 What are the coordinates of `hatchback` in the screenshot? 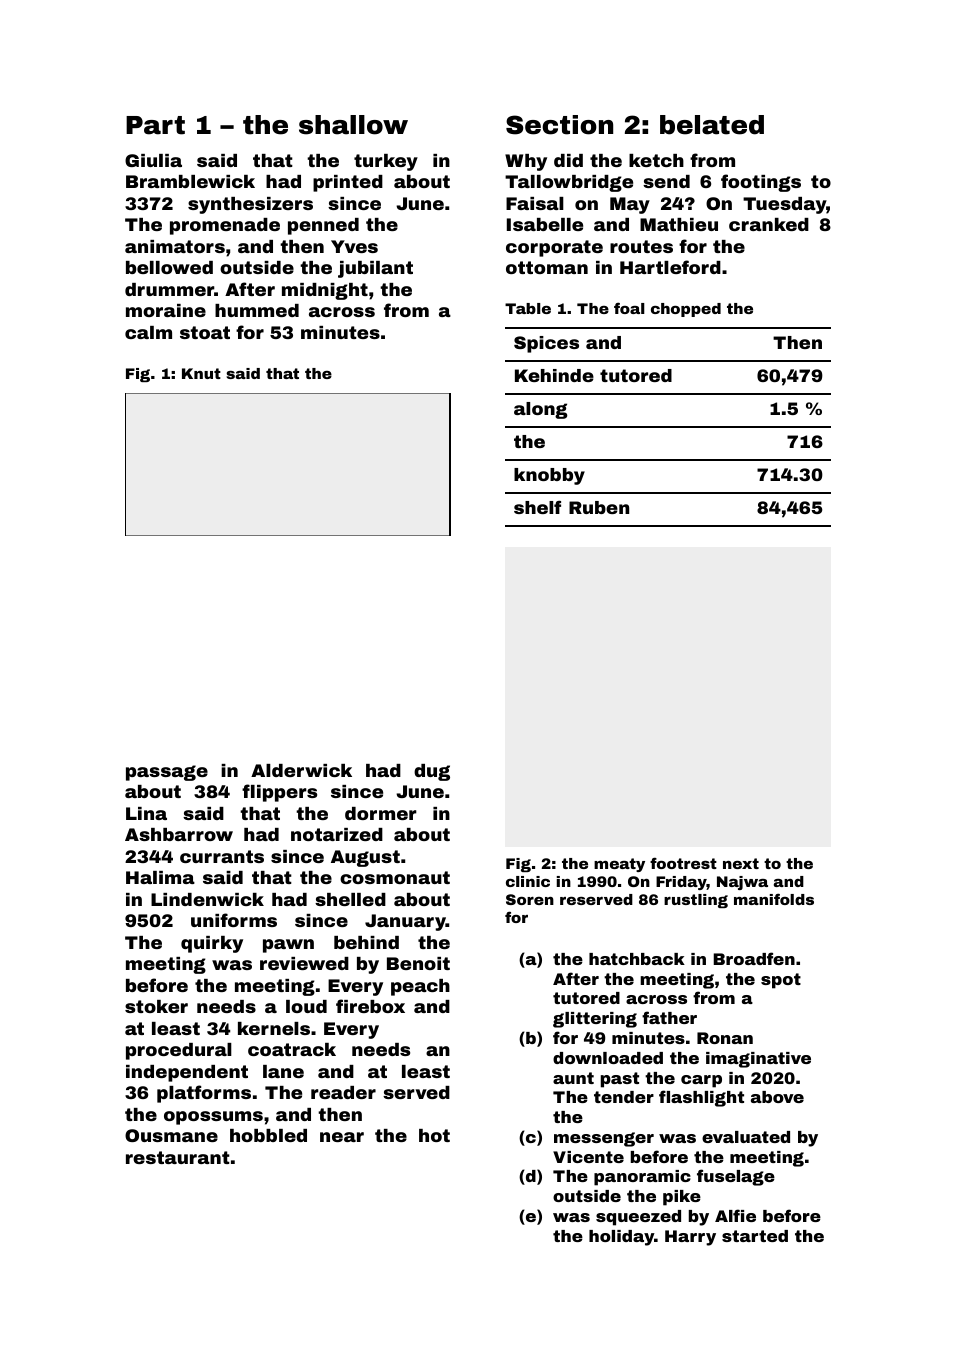 It's located at (637, 959).
